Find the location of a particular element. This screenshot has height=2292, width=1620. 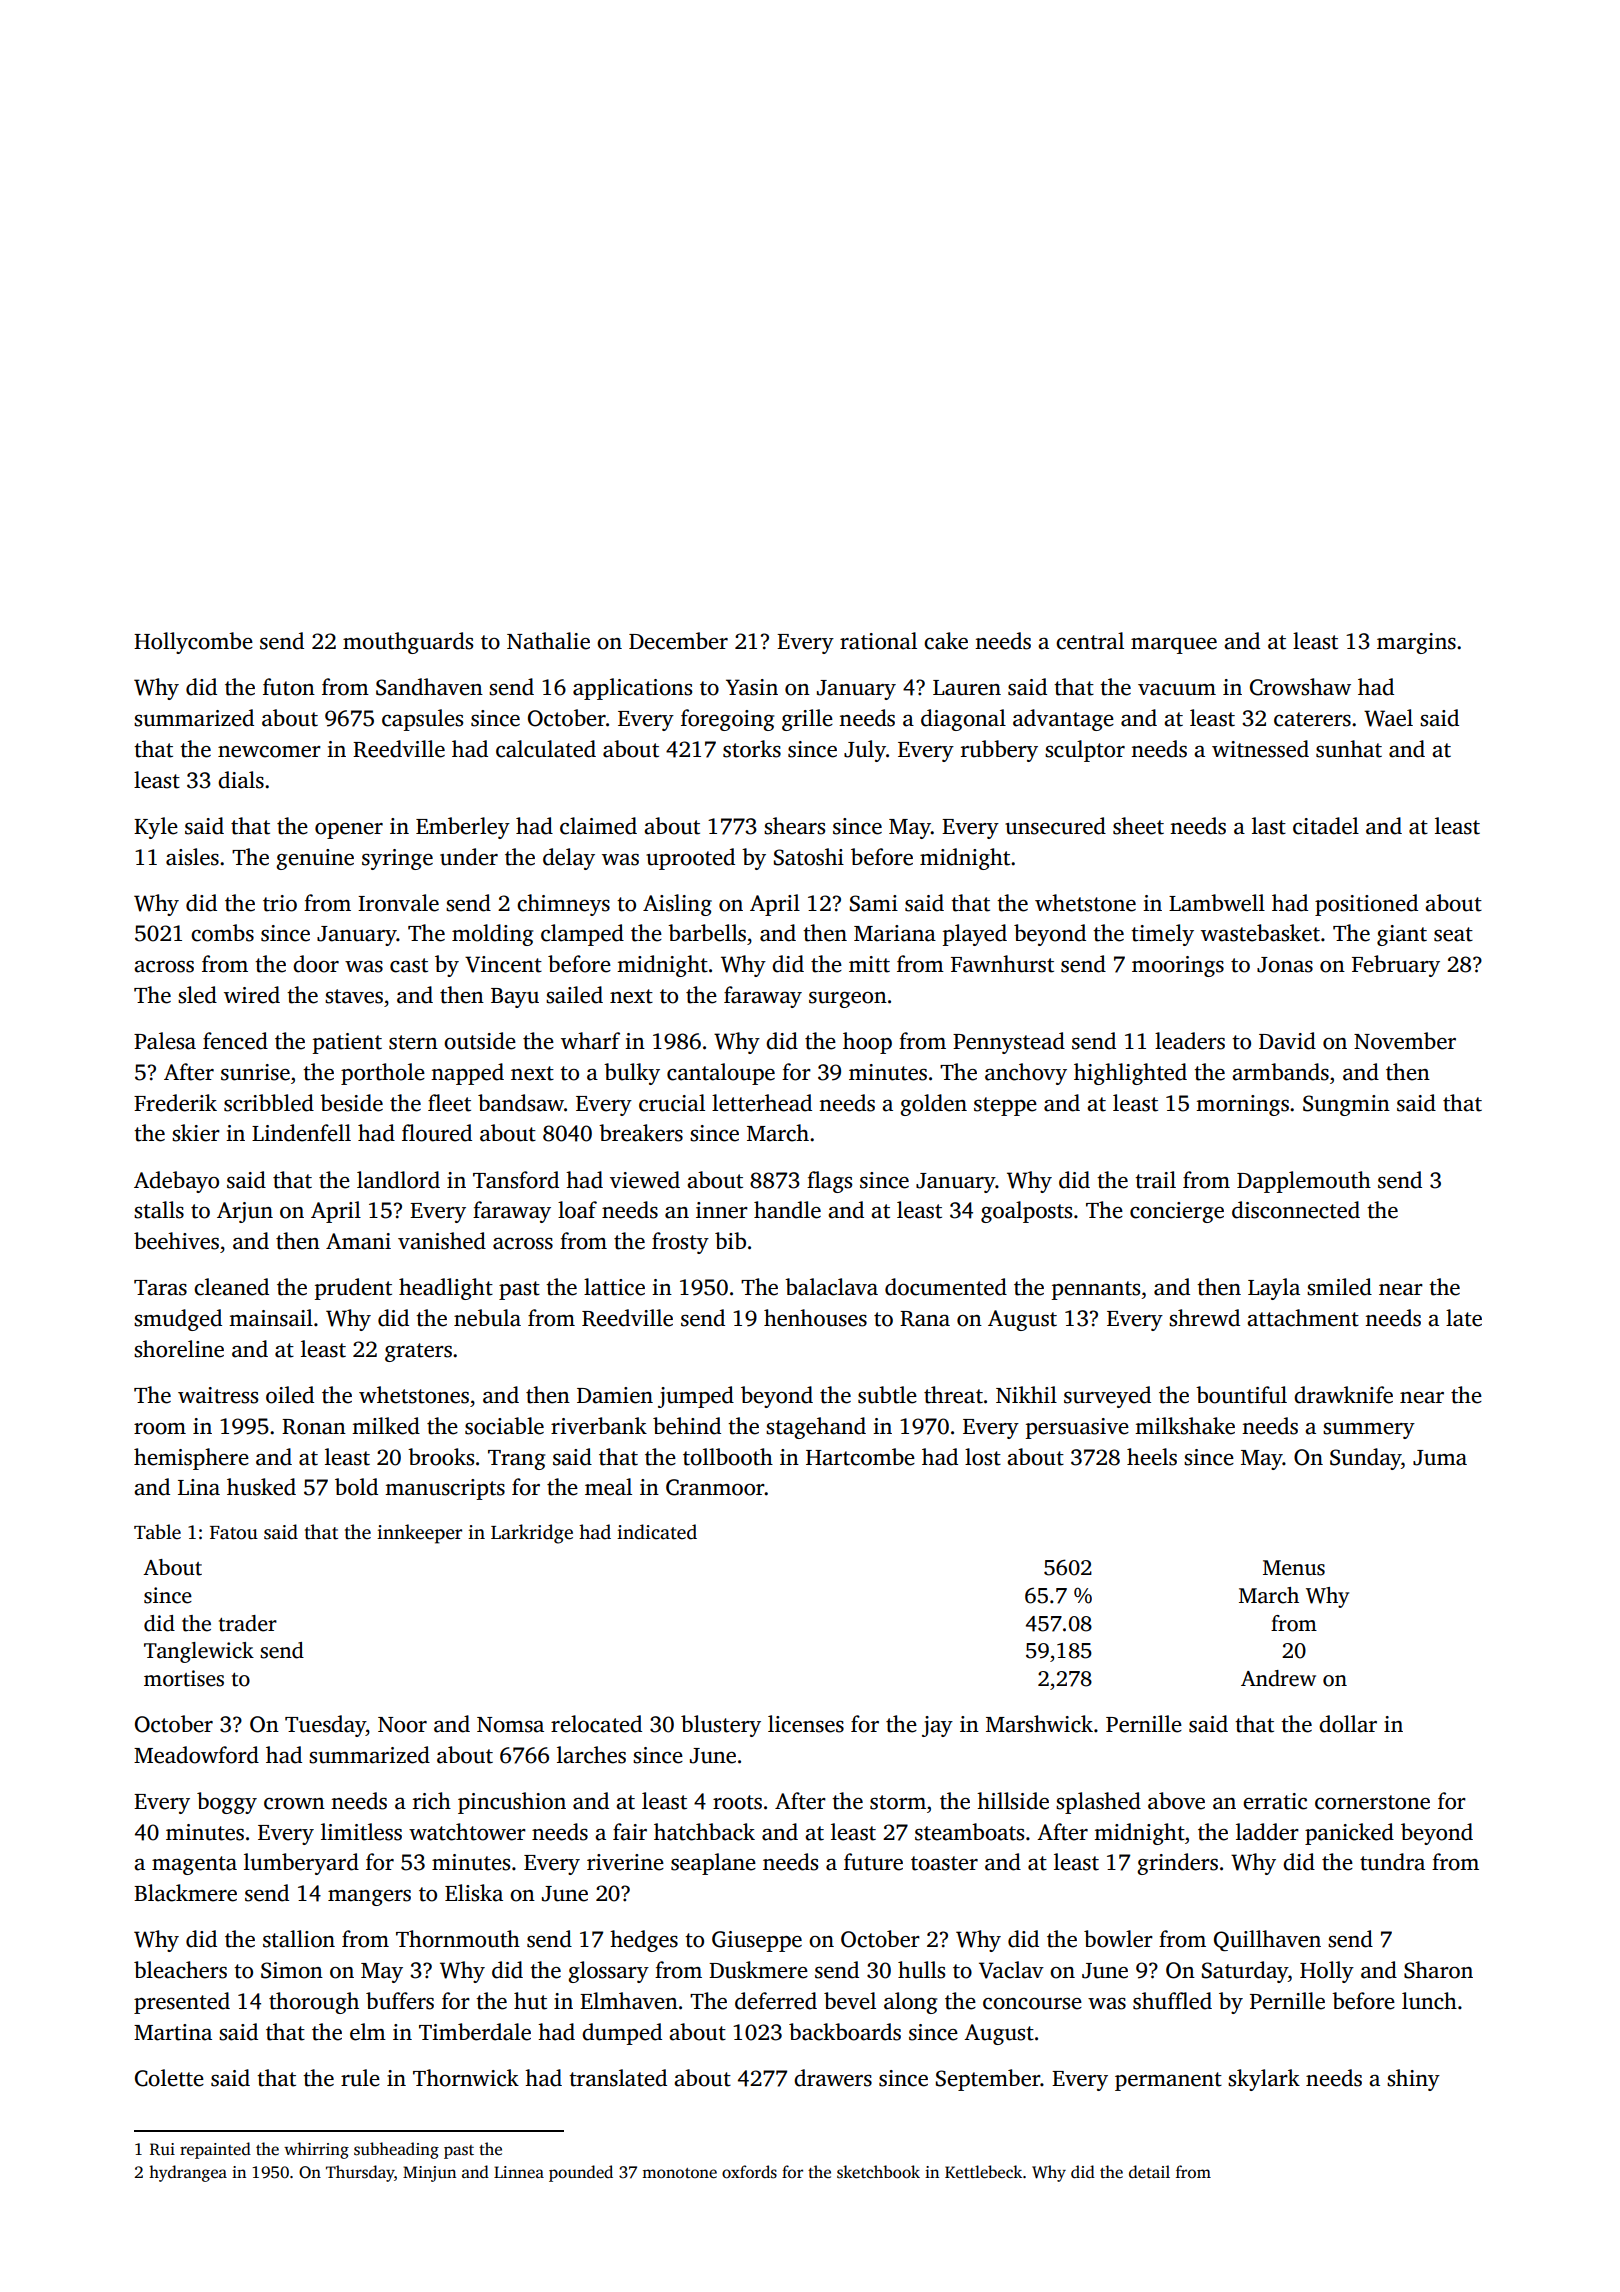

shiny is located at coordinates (1413, 2080).
